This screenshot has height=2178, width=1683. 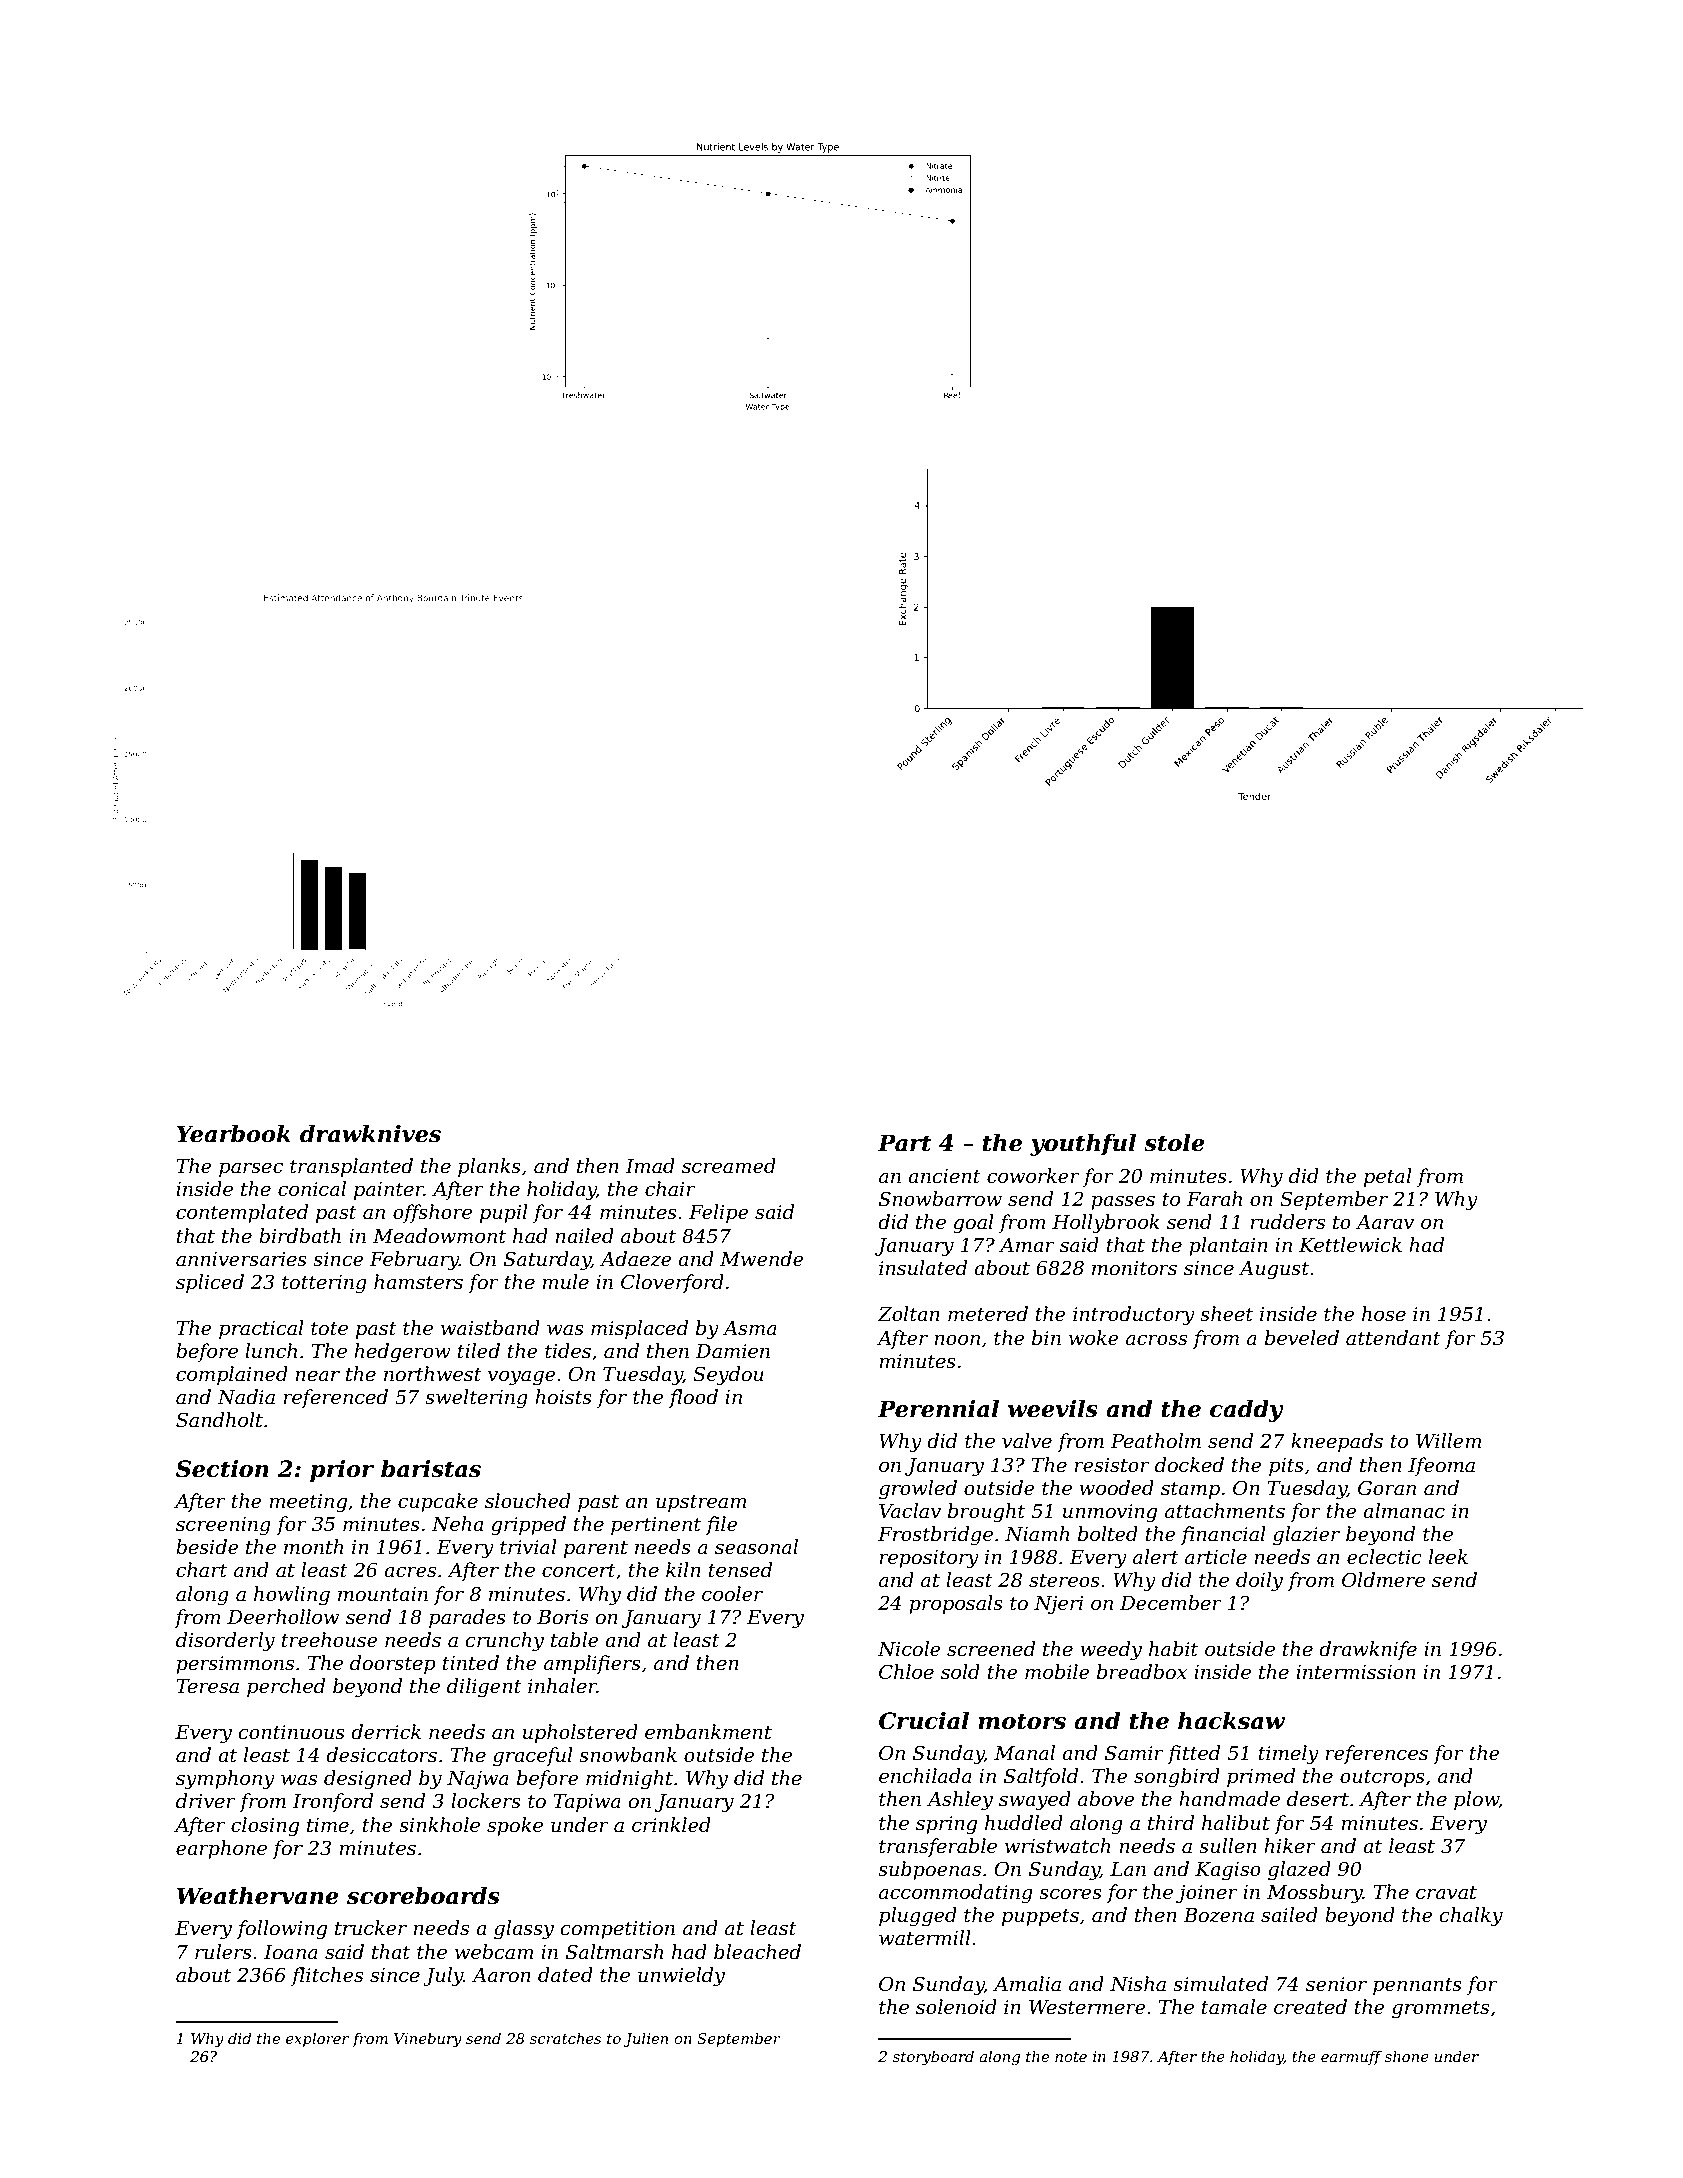 I want to click on planks, so click(x=489, y=1167).
